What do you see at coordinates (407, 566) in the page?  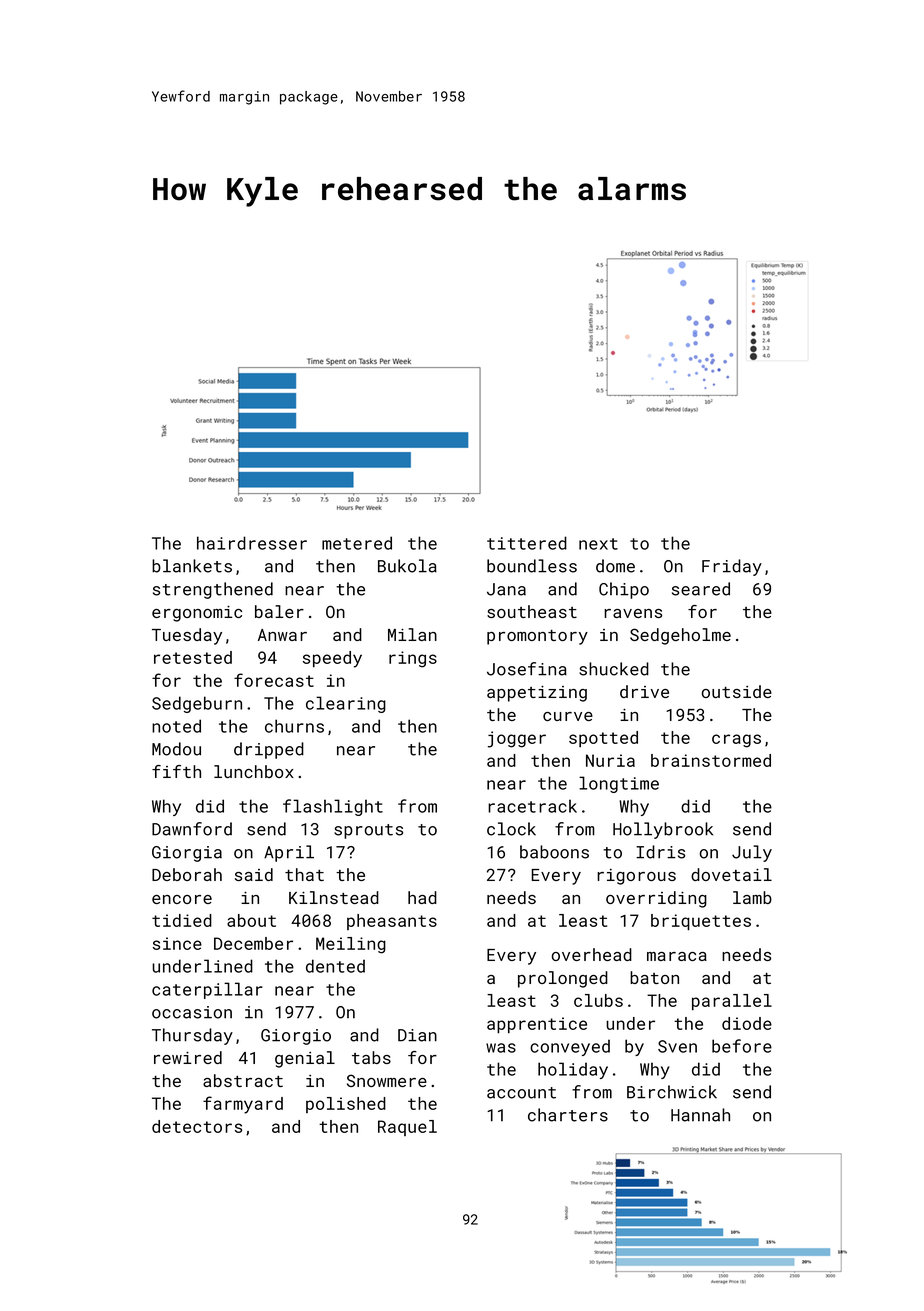 I see `Bukola` at bounding box center [407, 566].
